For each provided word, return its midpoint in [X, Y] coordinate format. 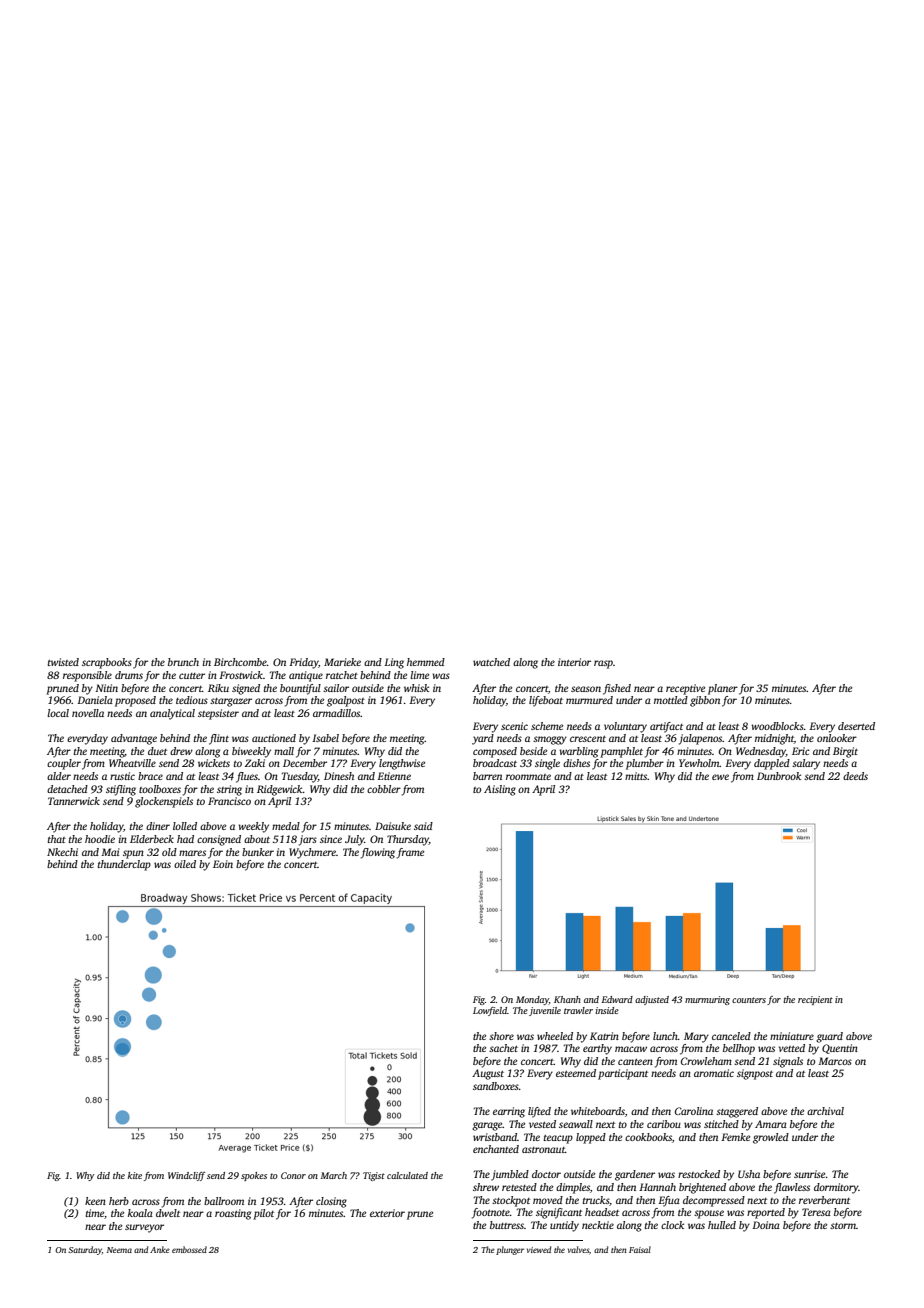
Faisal [640, 1249]
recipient [815, 1000]
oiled [185, 864]
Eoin [223, 864]
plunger [510, 1250]
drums [129, 675]
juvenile [545, 1011]
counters [749, 1000]
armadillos [337, 713]
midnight [774, 739]
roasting [233, 1214]
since [331, 839]
